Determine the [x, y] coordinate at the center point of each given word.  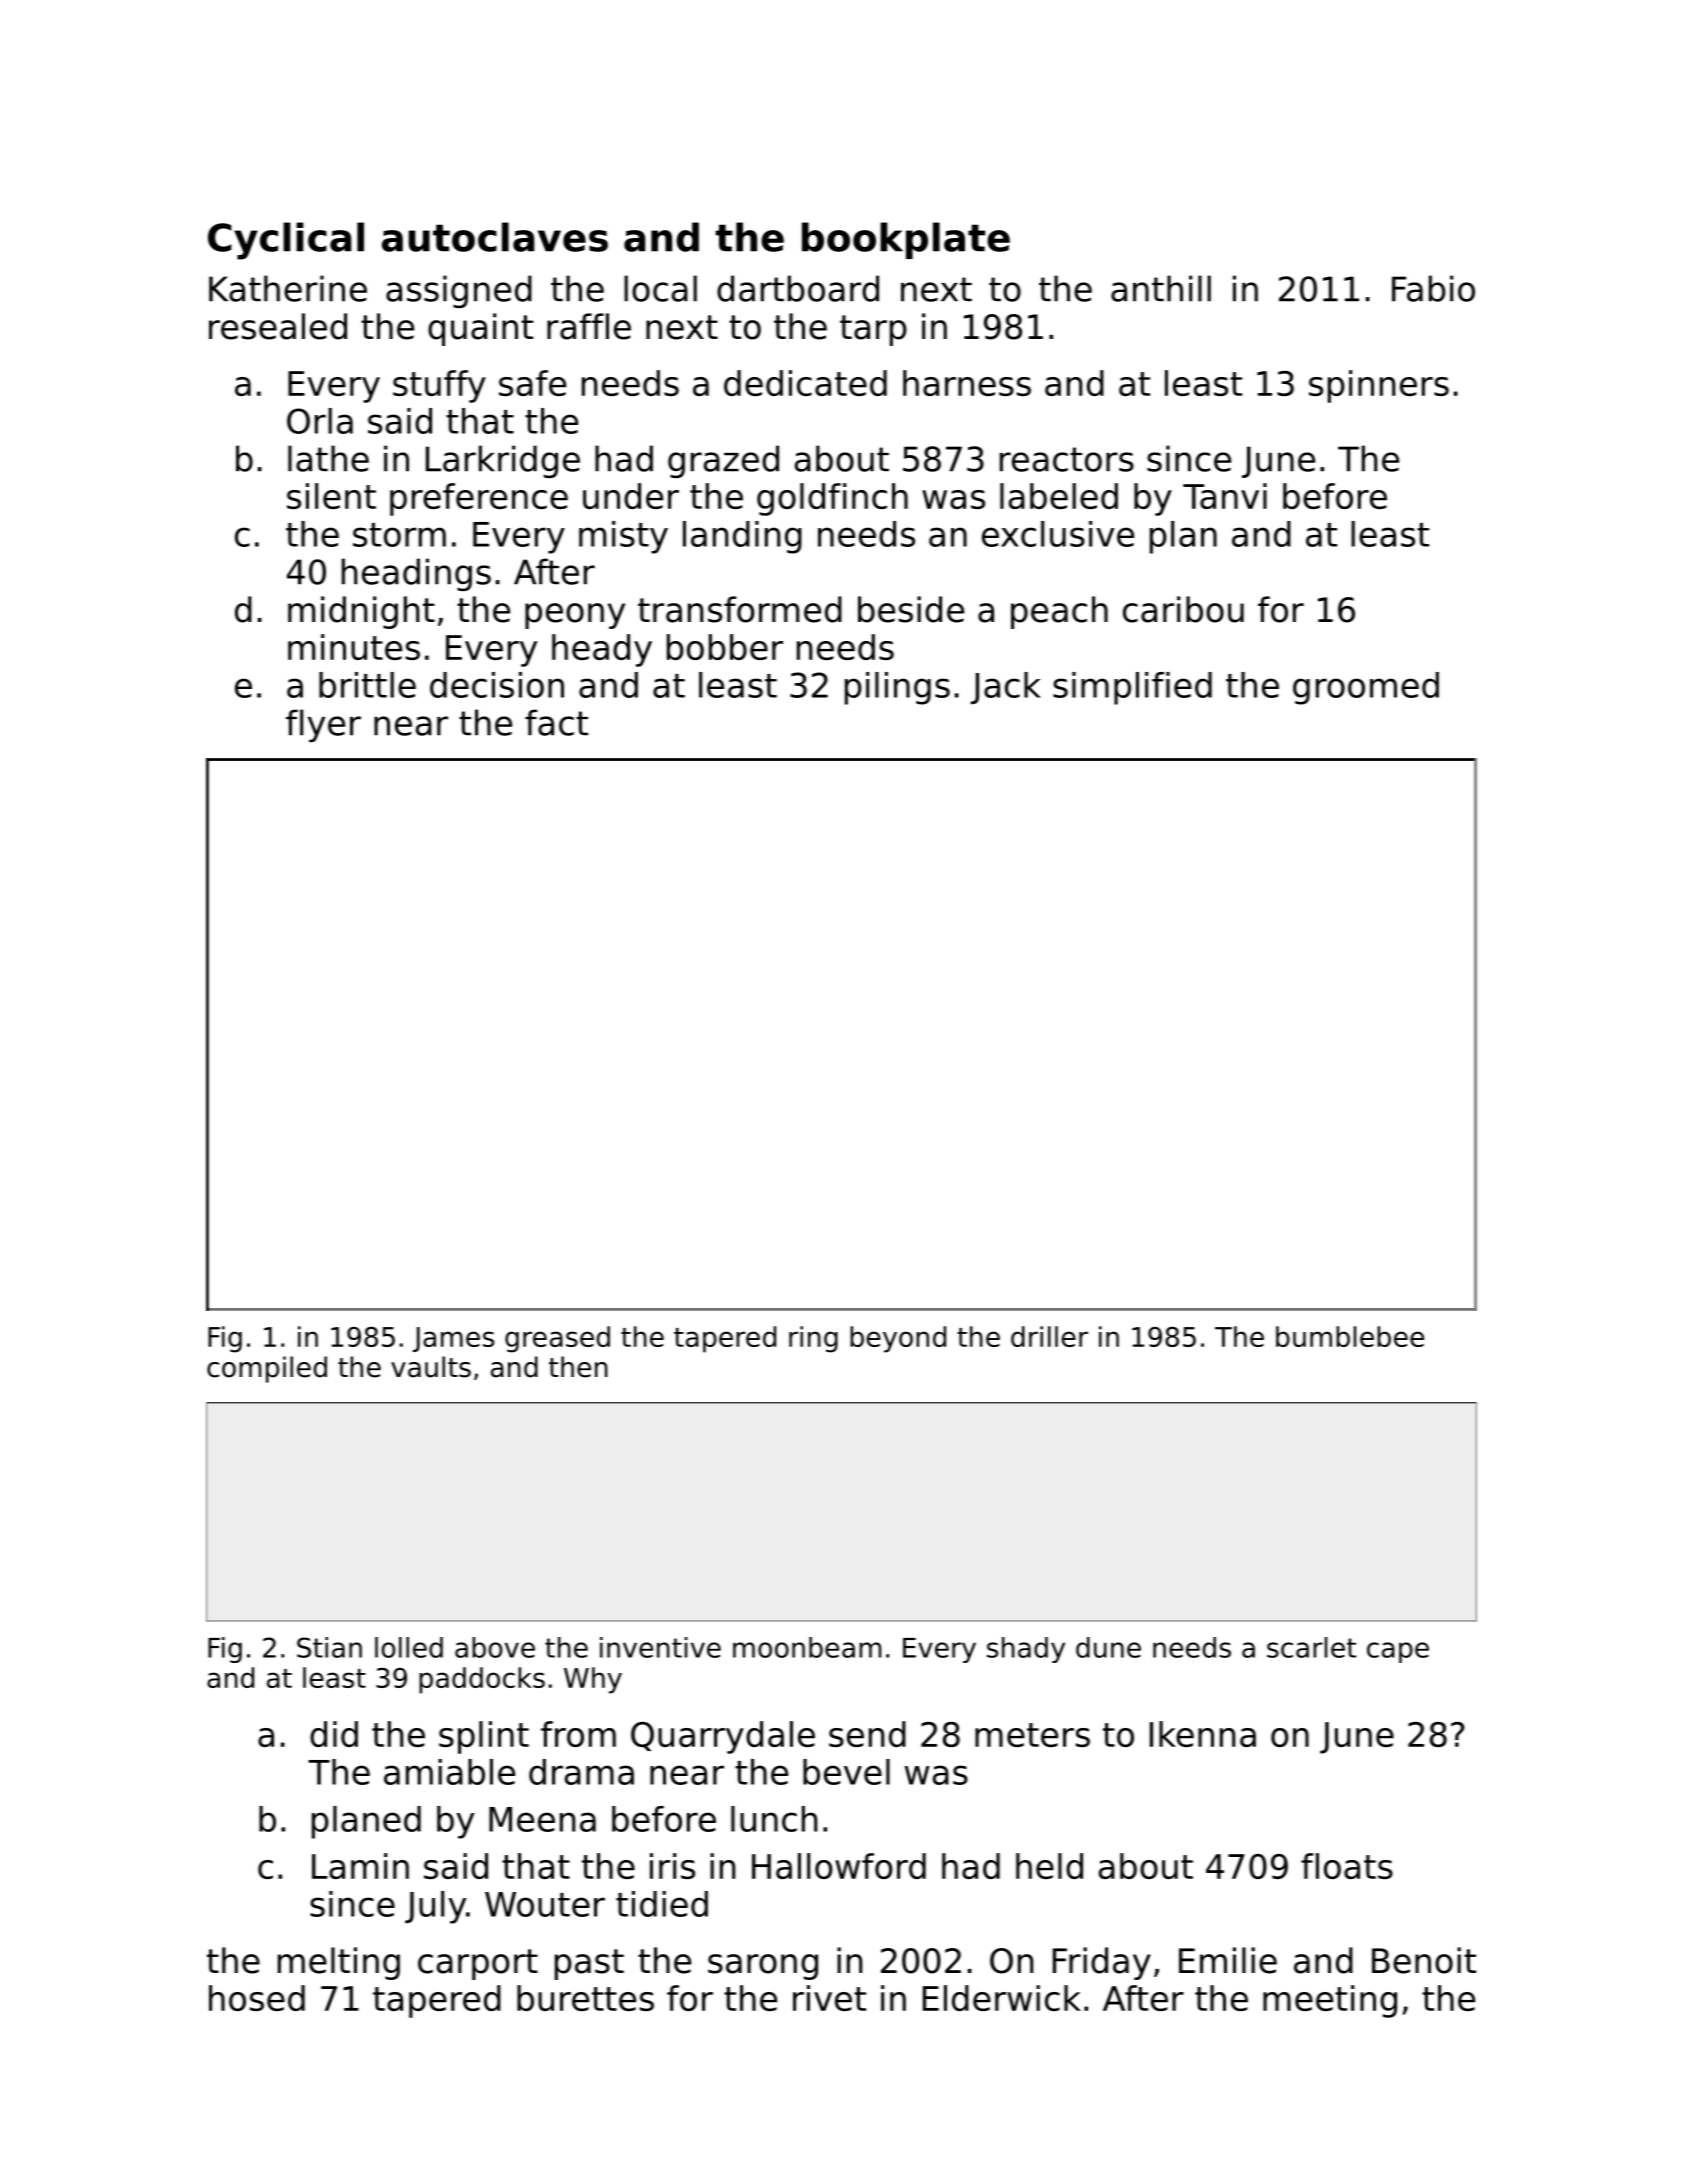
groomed [1366, 688]
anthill [1161, 288]
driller [1049, 1336]
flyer [323, 726]
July [435, 1907]
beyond [898, 1339]
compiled [267, 1369]
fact [556, 722]
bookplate [906, 240]
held [1049, 1866]
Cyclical [286, 241]
